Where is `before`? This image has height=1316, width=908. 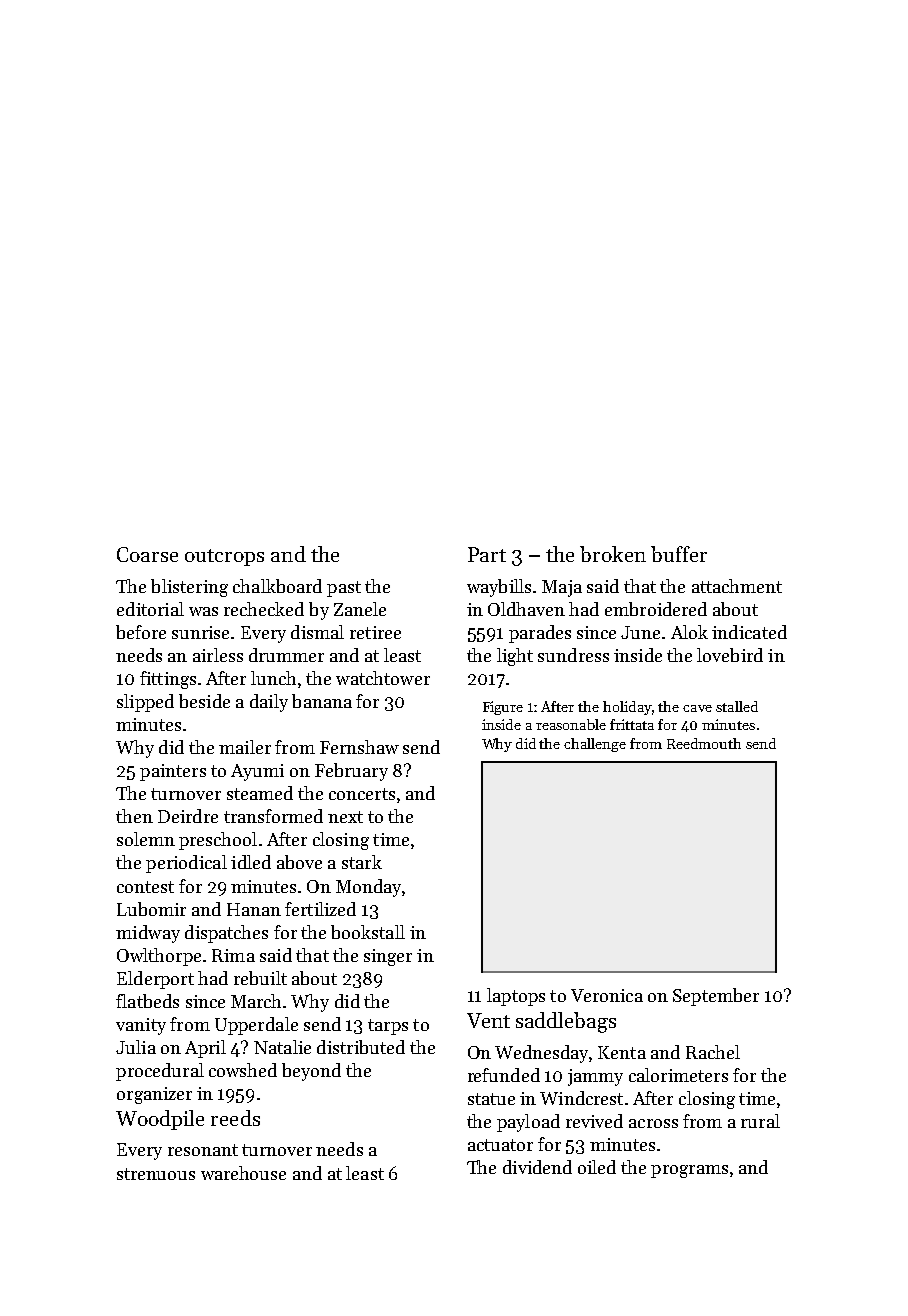 before is located at coordinates (141, 632).
